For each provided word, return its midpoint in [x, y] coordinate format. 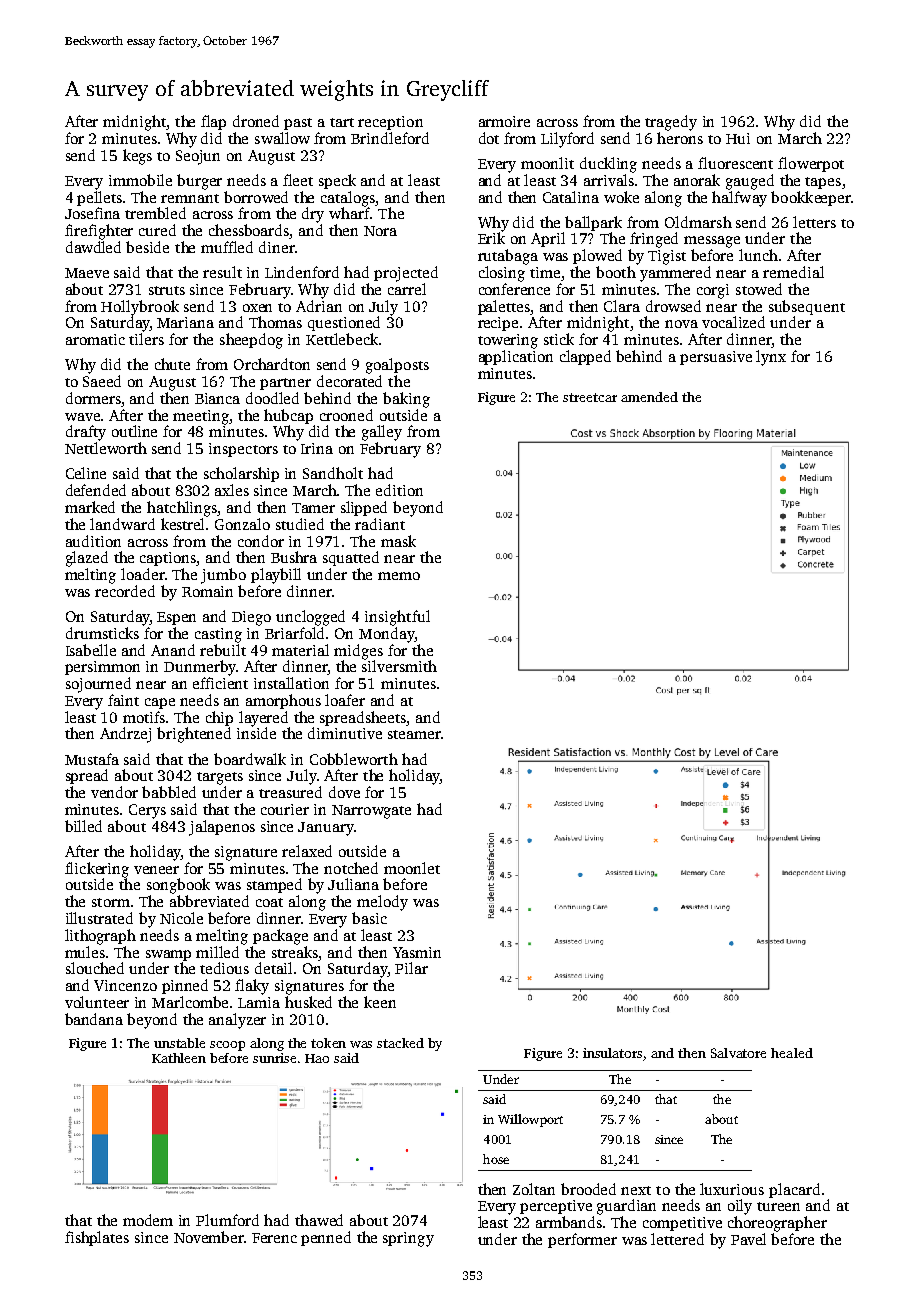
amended [649, 397]
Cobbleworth [354, 759]
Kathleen [179, 1058]
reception [390, 123]
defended [96, 490]
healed [792, 1053]
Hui [738, 138]
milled [217, 952]
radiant [380, 524]
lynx [771, 358]
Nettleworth [106, 448]
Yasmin [417, 952]
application [516, 357]
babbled [169, 792]
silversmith [399, 666]
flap [213, 122]
